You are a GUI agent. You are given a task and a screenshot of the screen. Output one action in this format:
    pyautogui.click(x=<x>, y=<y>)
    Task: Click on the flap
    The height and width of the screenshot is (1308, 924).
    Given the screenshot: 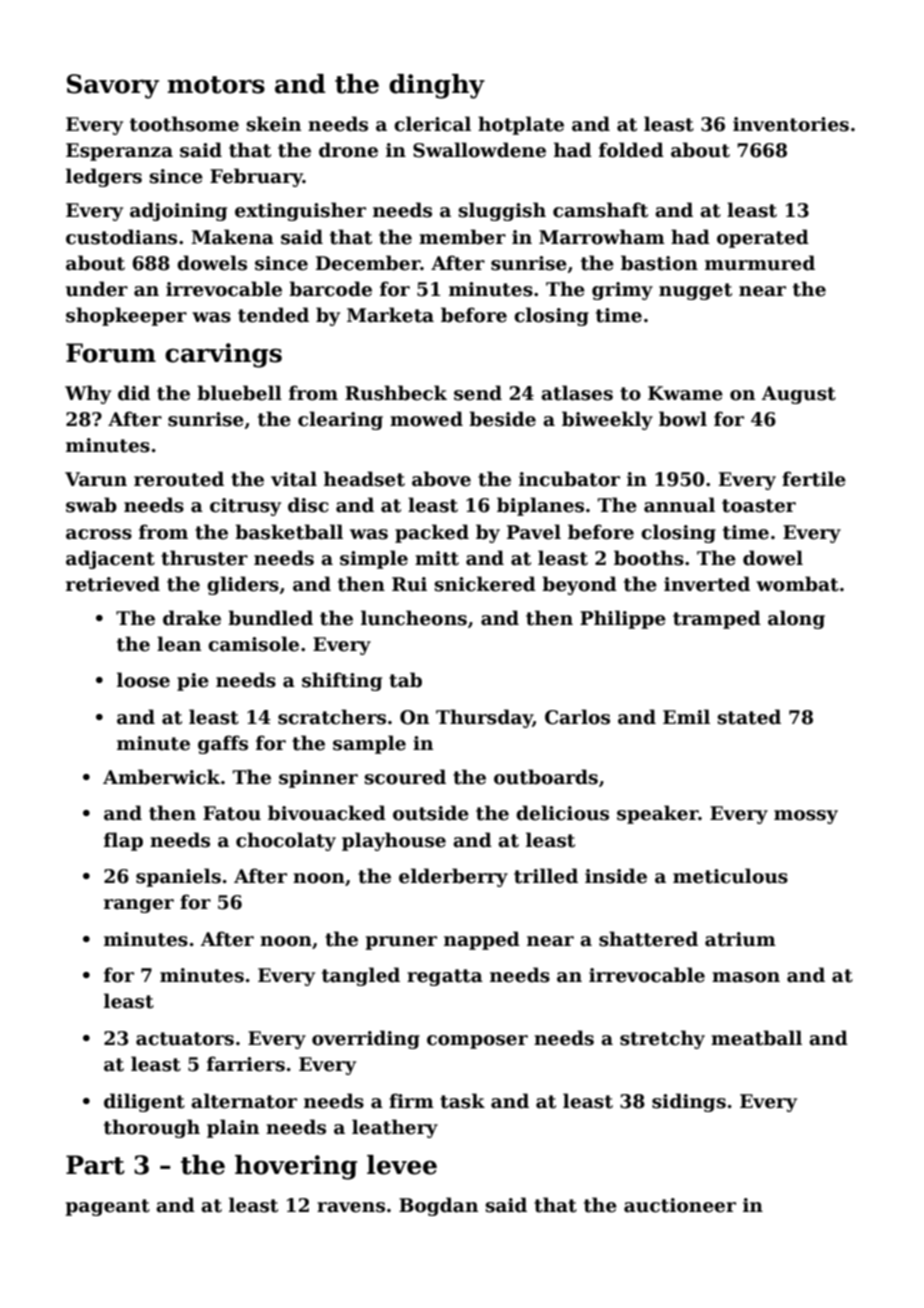 What is the action you would take?
    pyautogui.click(x=123, y=841)
